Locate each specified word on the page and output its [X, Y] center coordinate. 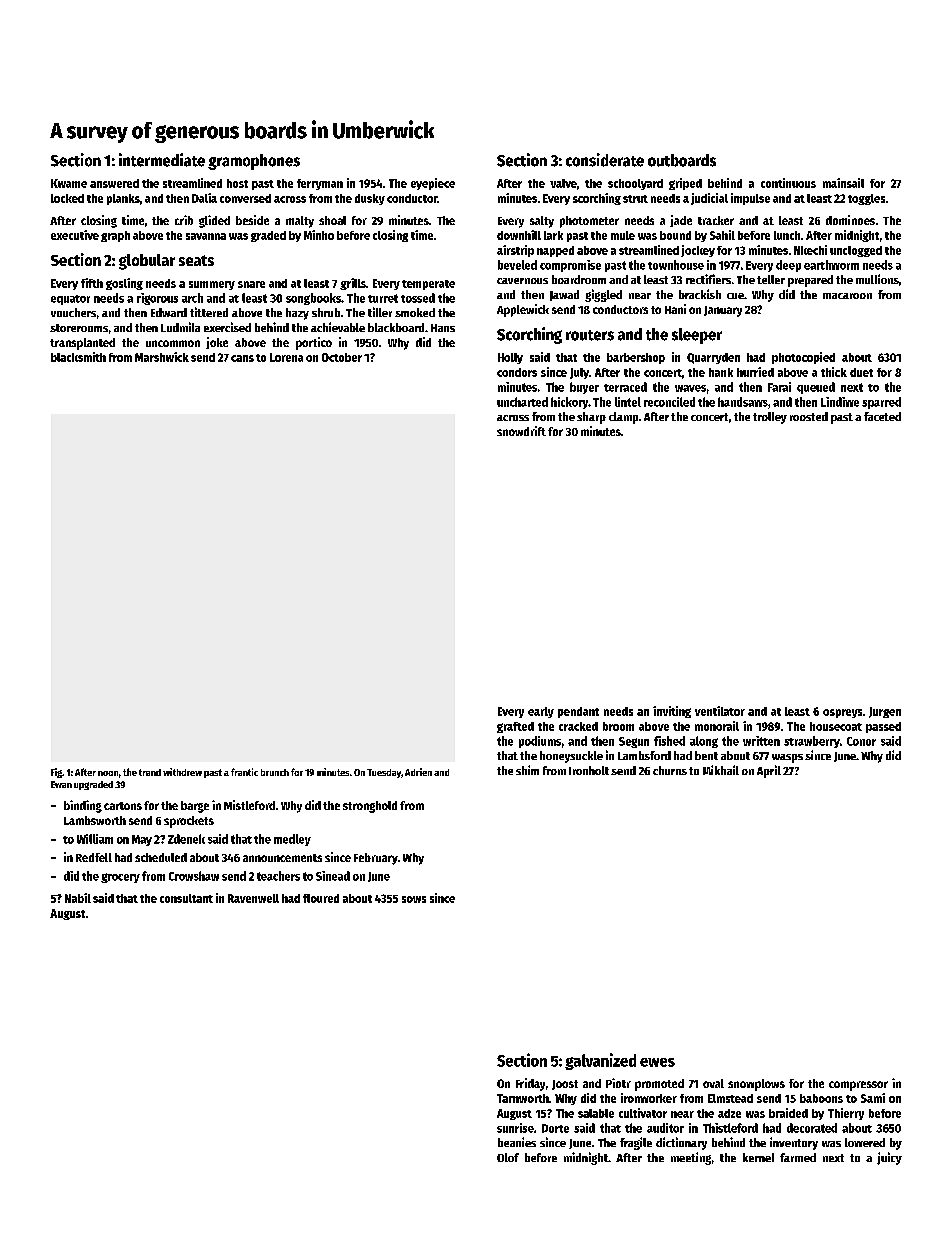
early [541, 712]
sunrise [515, 1128]
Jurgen [885, 712]
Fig [56, 773]
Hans [443, 328]
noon [108, 773]
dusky [370, 199]
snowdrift [521, 431]
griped [685, 184]
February [376, 859]
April [769, 771]
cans [242, 358]
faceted [882, 416]
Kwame [69, 183]
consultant [186, 898]
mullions [877, 279]
